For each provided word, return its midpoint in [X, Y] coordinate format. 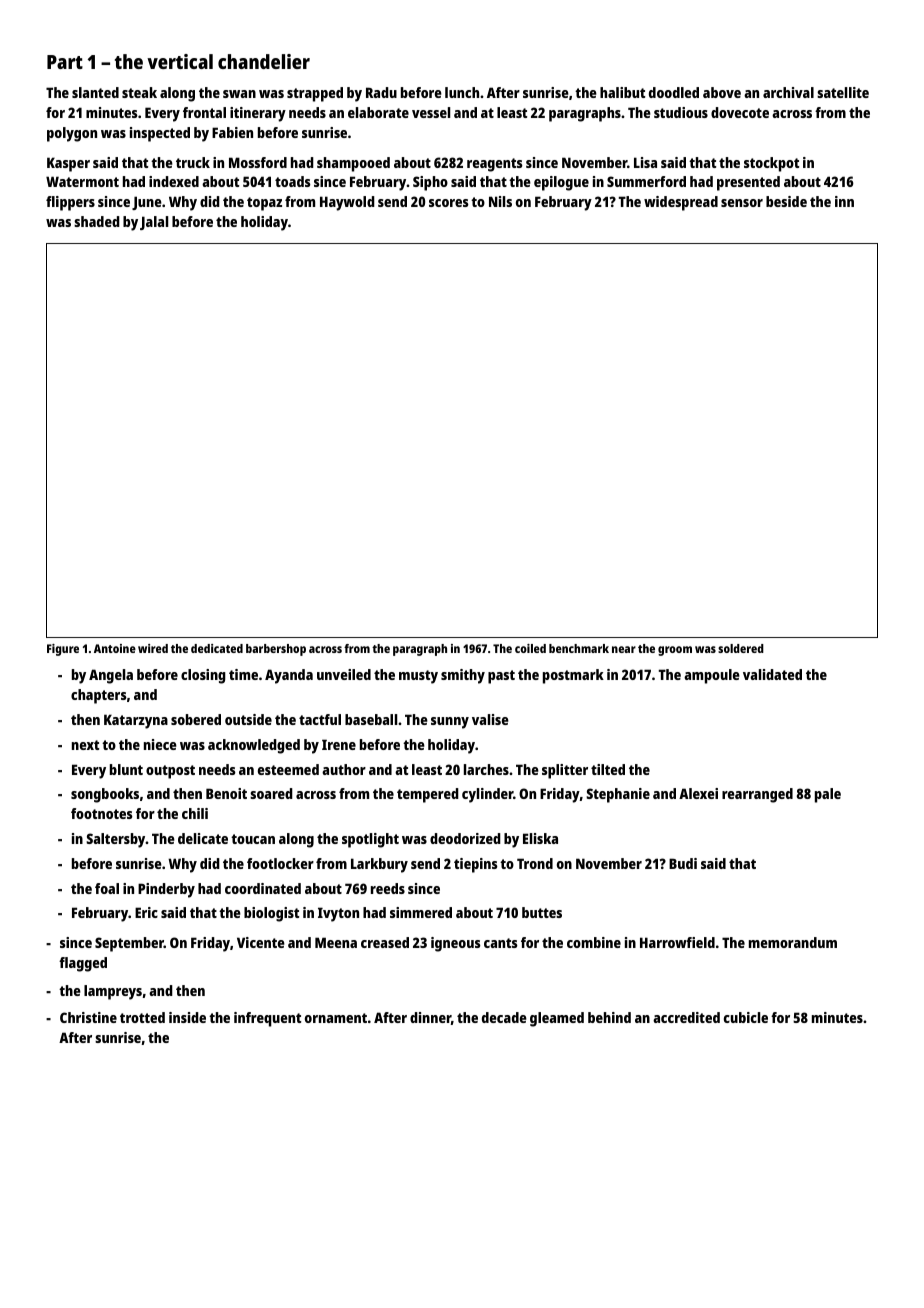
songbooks [105, 795]
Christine [88, 1017]
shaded [97, 221]
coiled [530, 648]
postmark [573, 676]
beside [786, 201]
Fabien [232, 132]
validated [772, 674]
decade [504, 1017]
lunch [462, 92]
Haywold [347, 203]
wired [153, 648]
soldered [741, 648]
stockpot [771, 164]
